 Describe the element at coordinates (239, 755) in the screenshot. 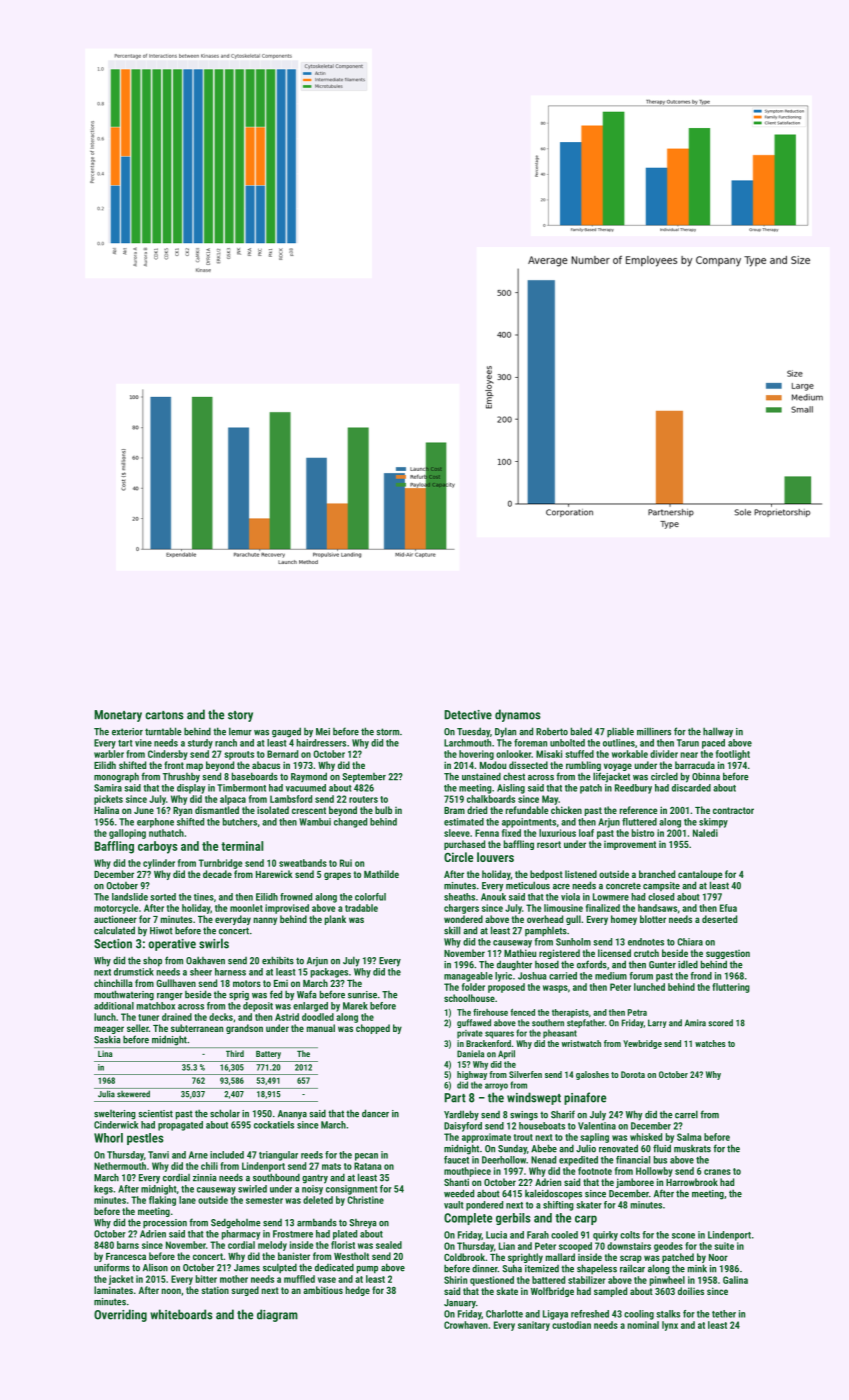

I see `sprouts` at that location.
